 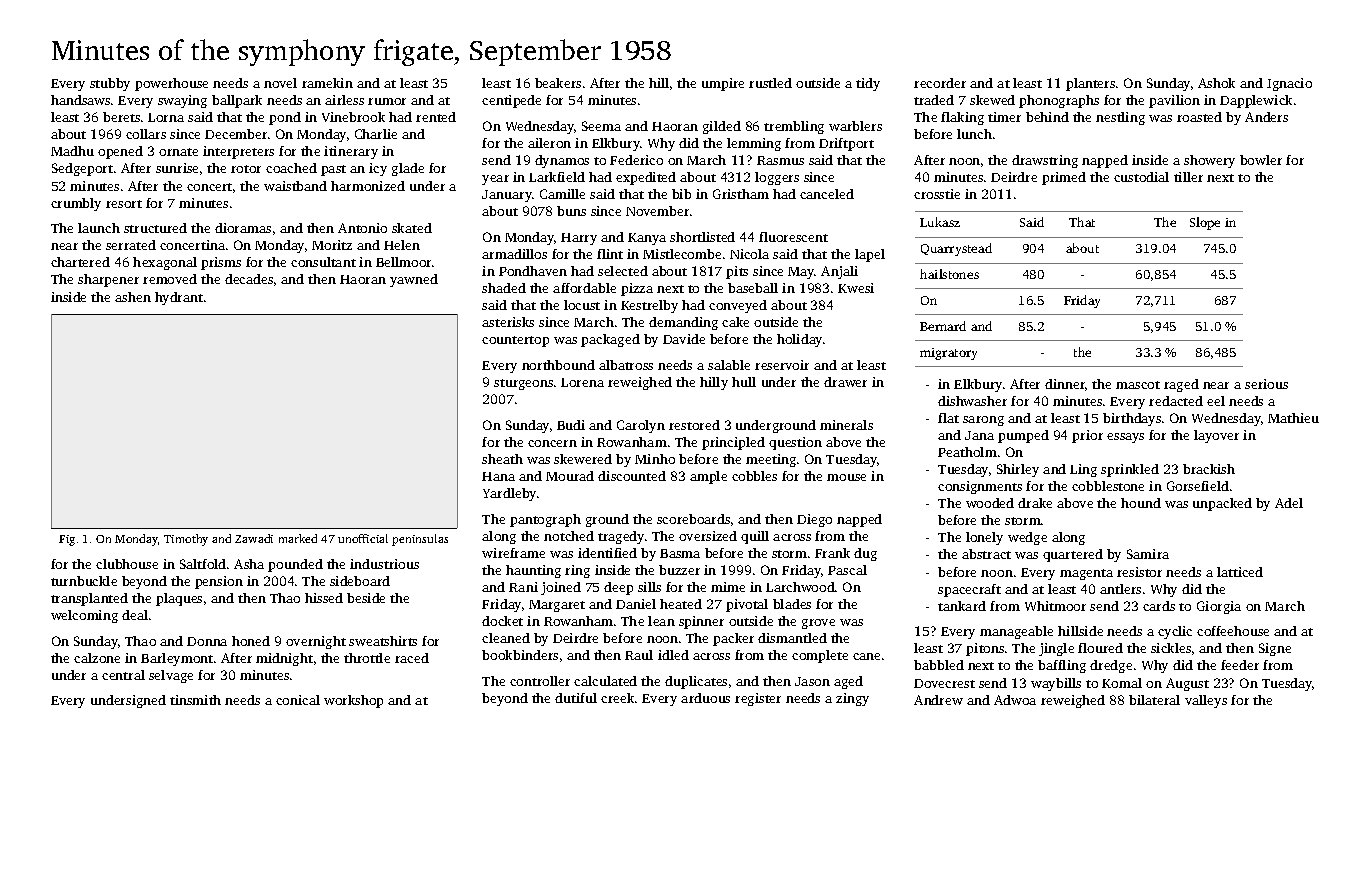 What do you see at coordinates (507, 196) in the screenshot?
I see `January` at bounding box center [507, 196].
